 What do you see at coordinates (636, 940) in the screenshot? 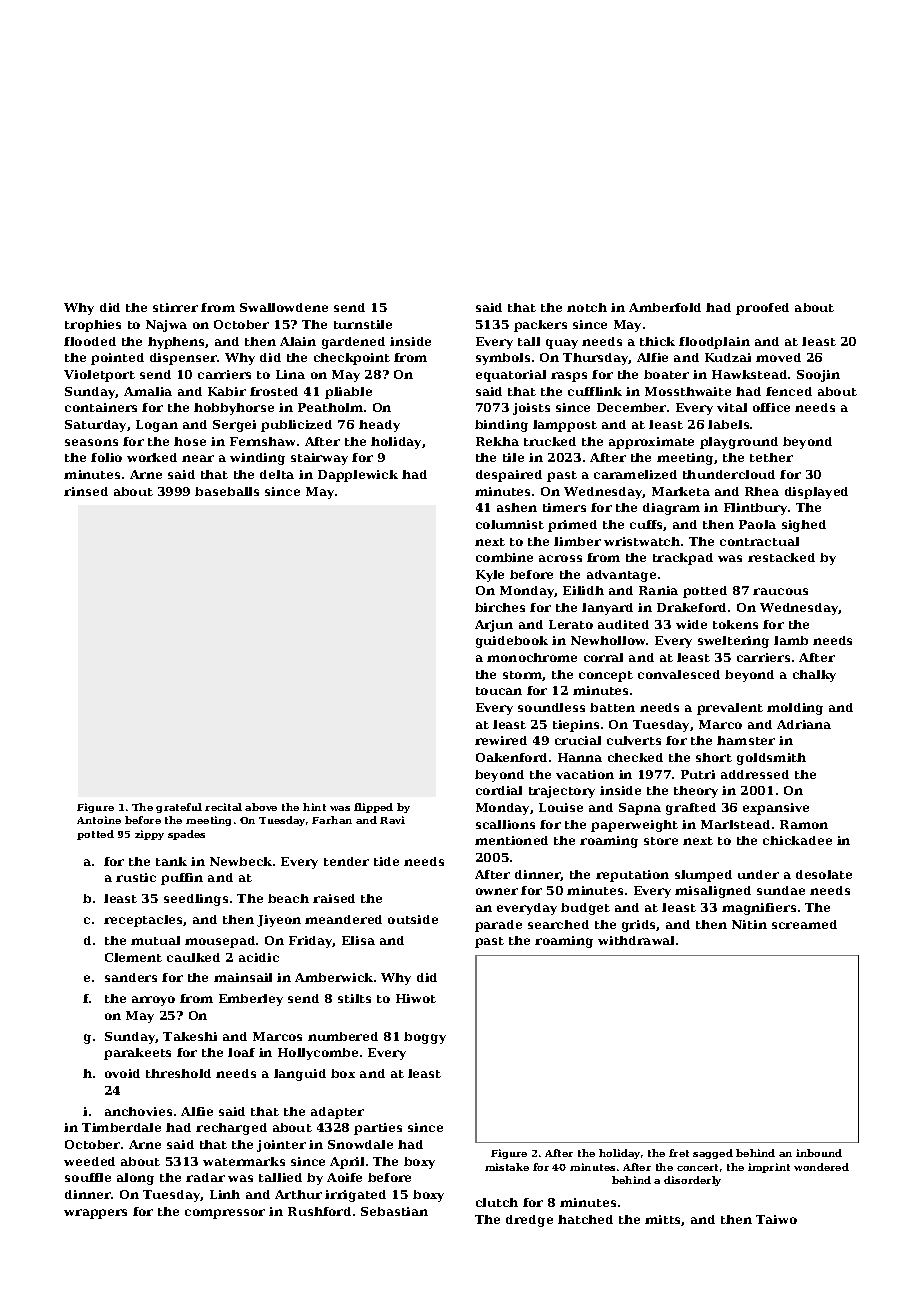
I see `withdrawal` at bounding box center [636, 940].
